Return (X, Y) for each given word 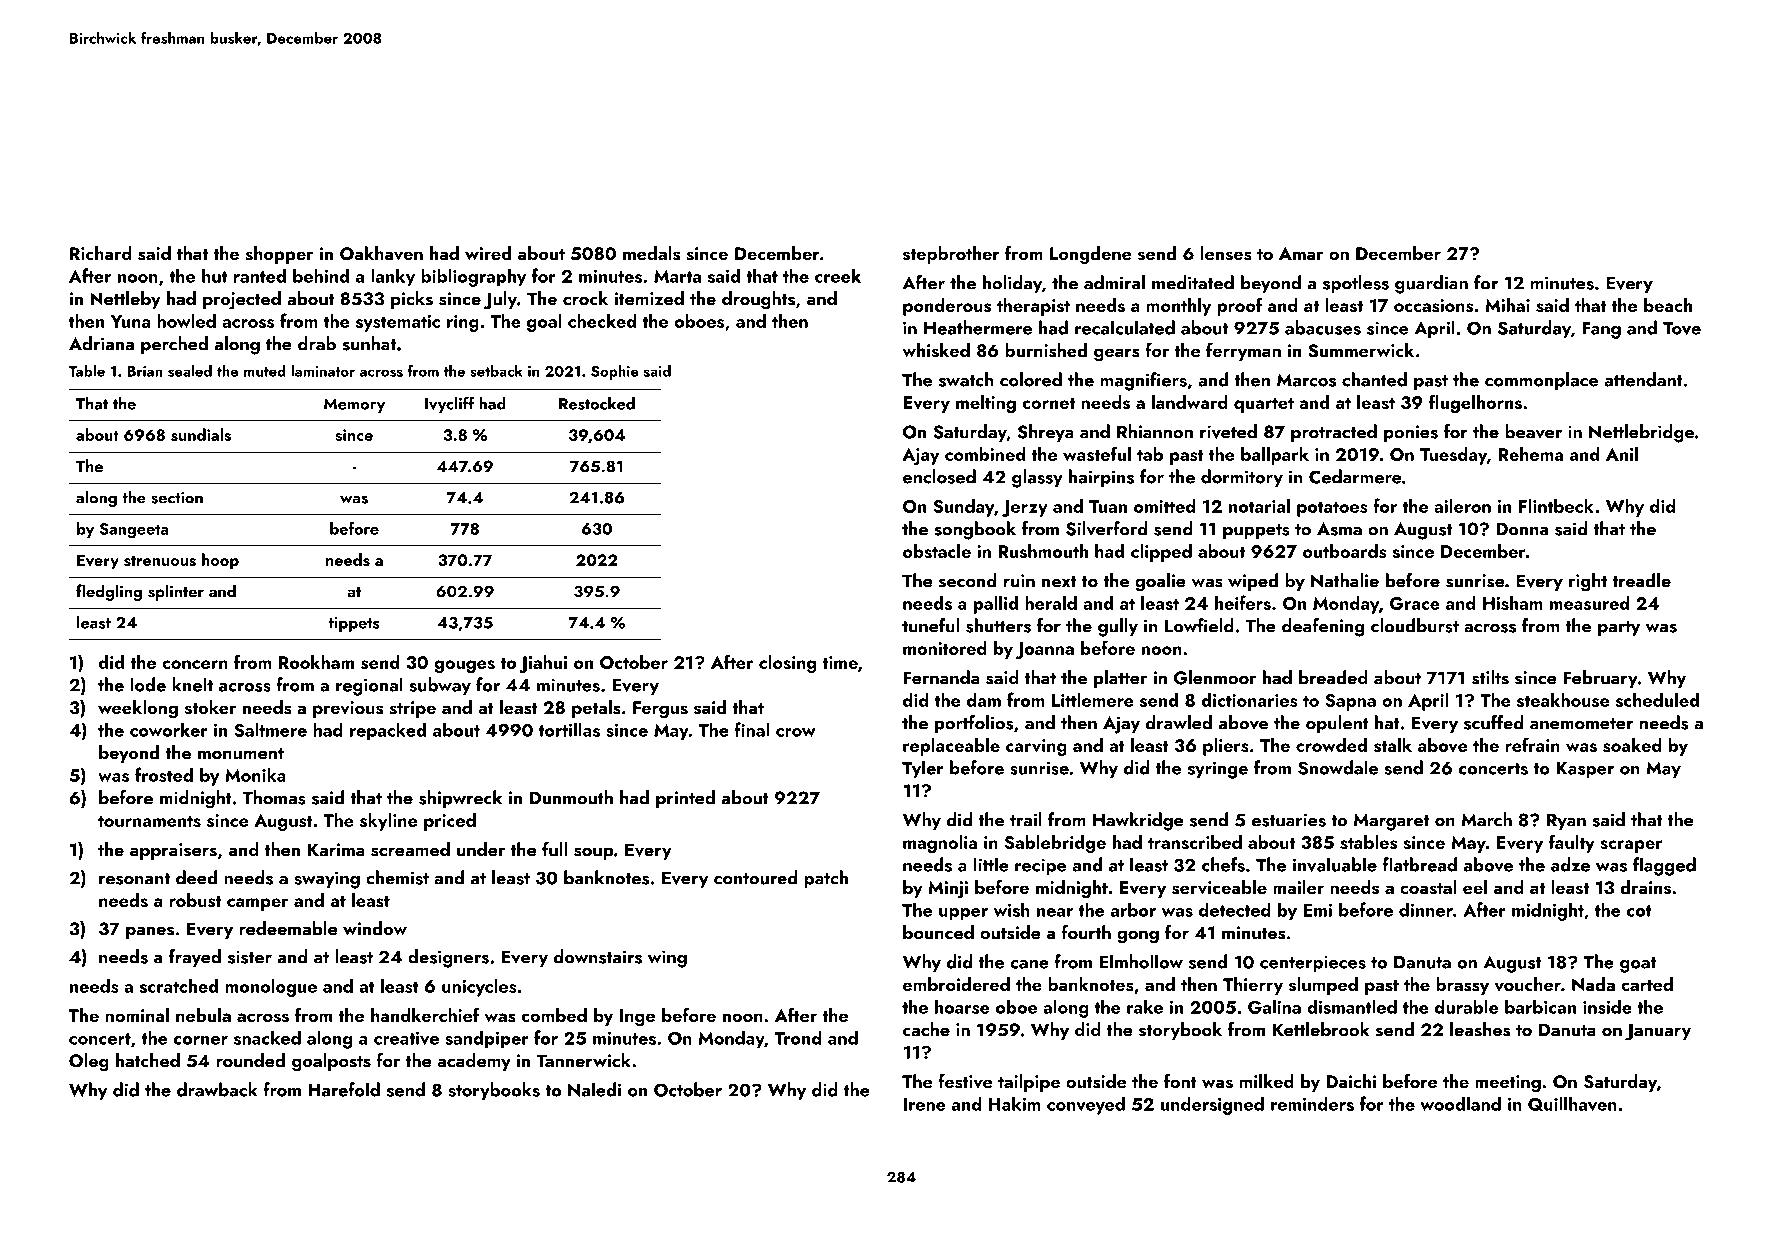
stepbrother (951, 255)
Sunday (963, 507)
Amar (1301, 253)
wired (488, 253)
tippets (354, 624)
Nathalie (1345, 580)
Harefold (344, 1089)
